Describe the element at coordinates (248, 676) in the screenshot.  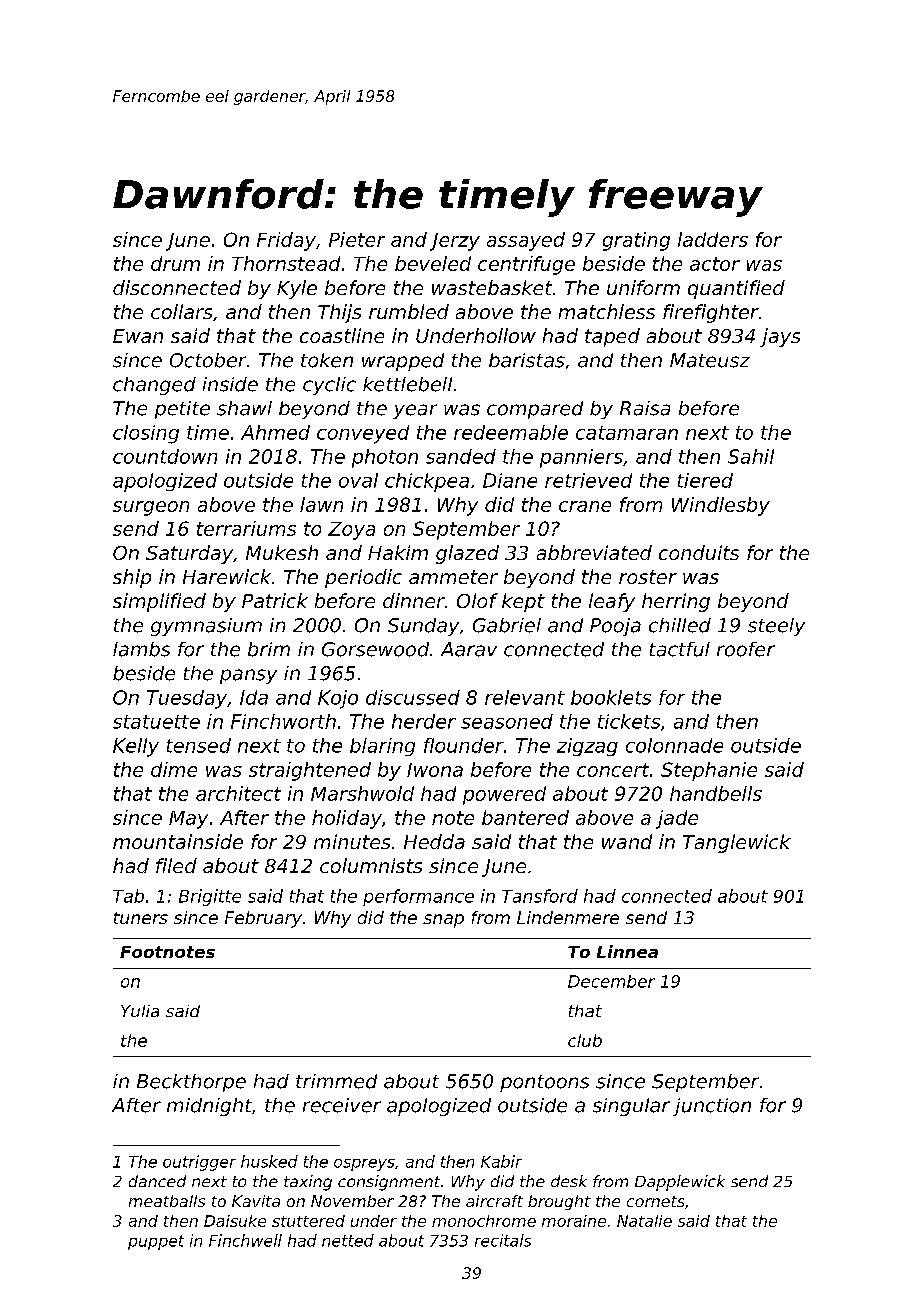
I see `pansy` at that location.
